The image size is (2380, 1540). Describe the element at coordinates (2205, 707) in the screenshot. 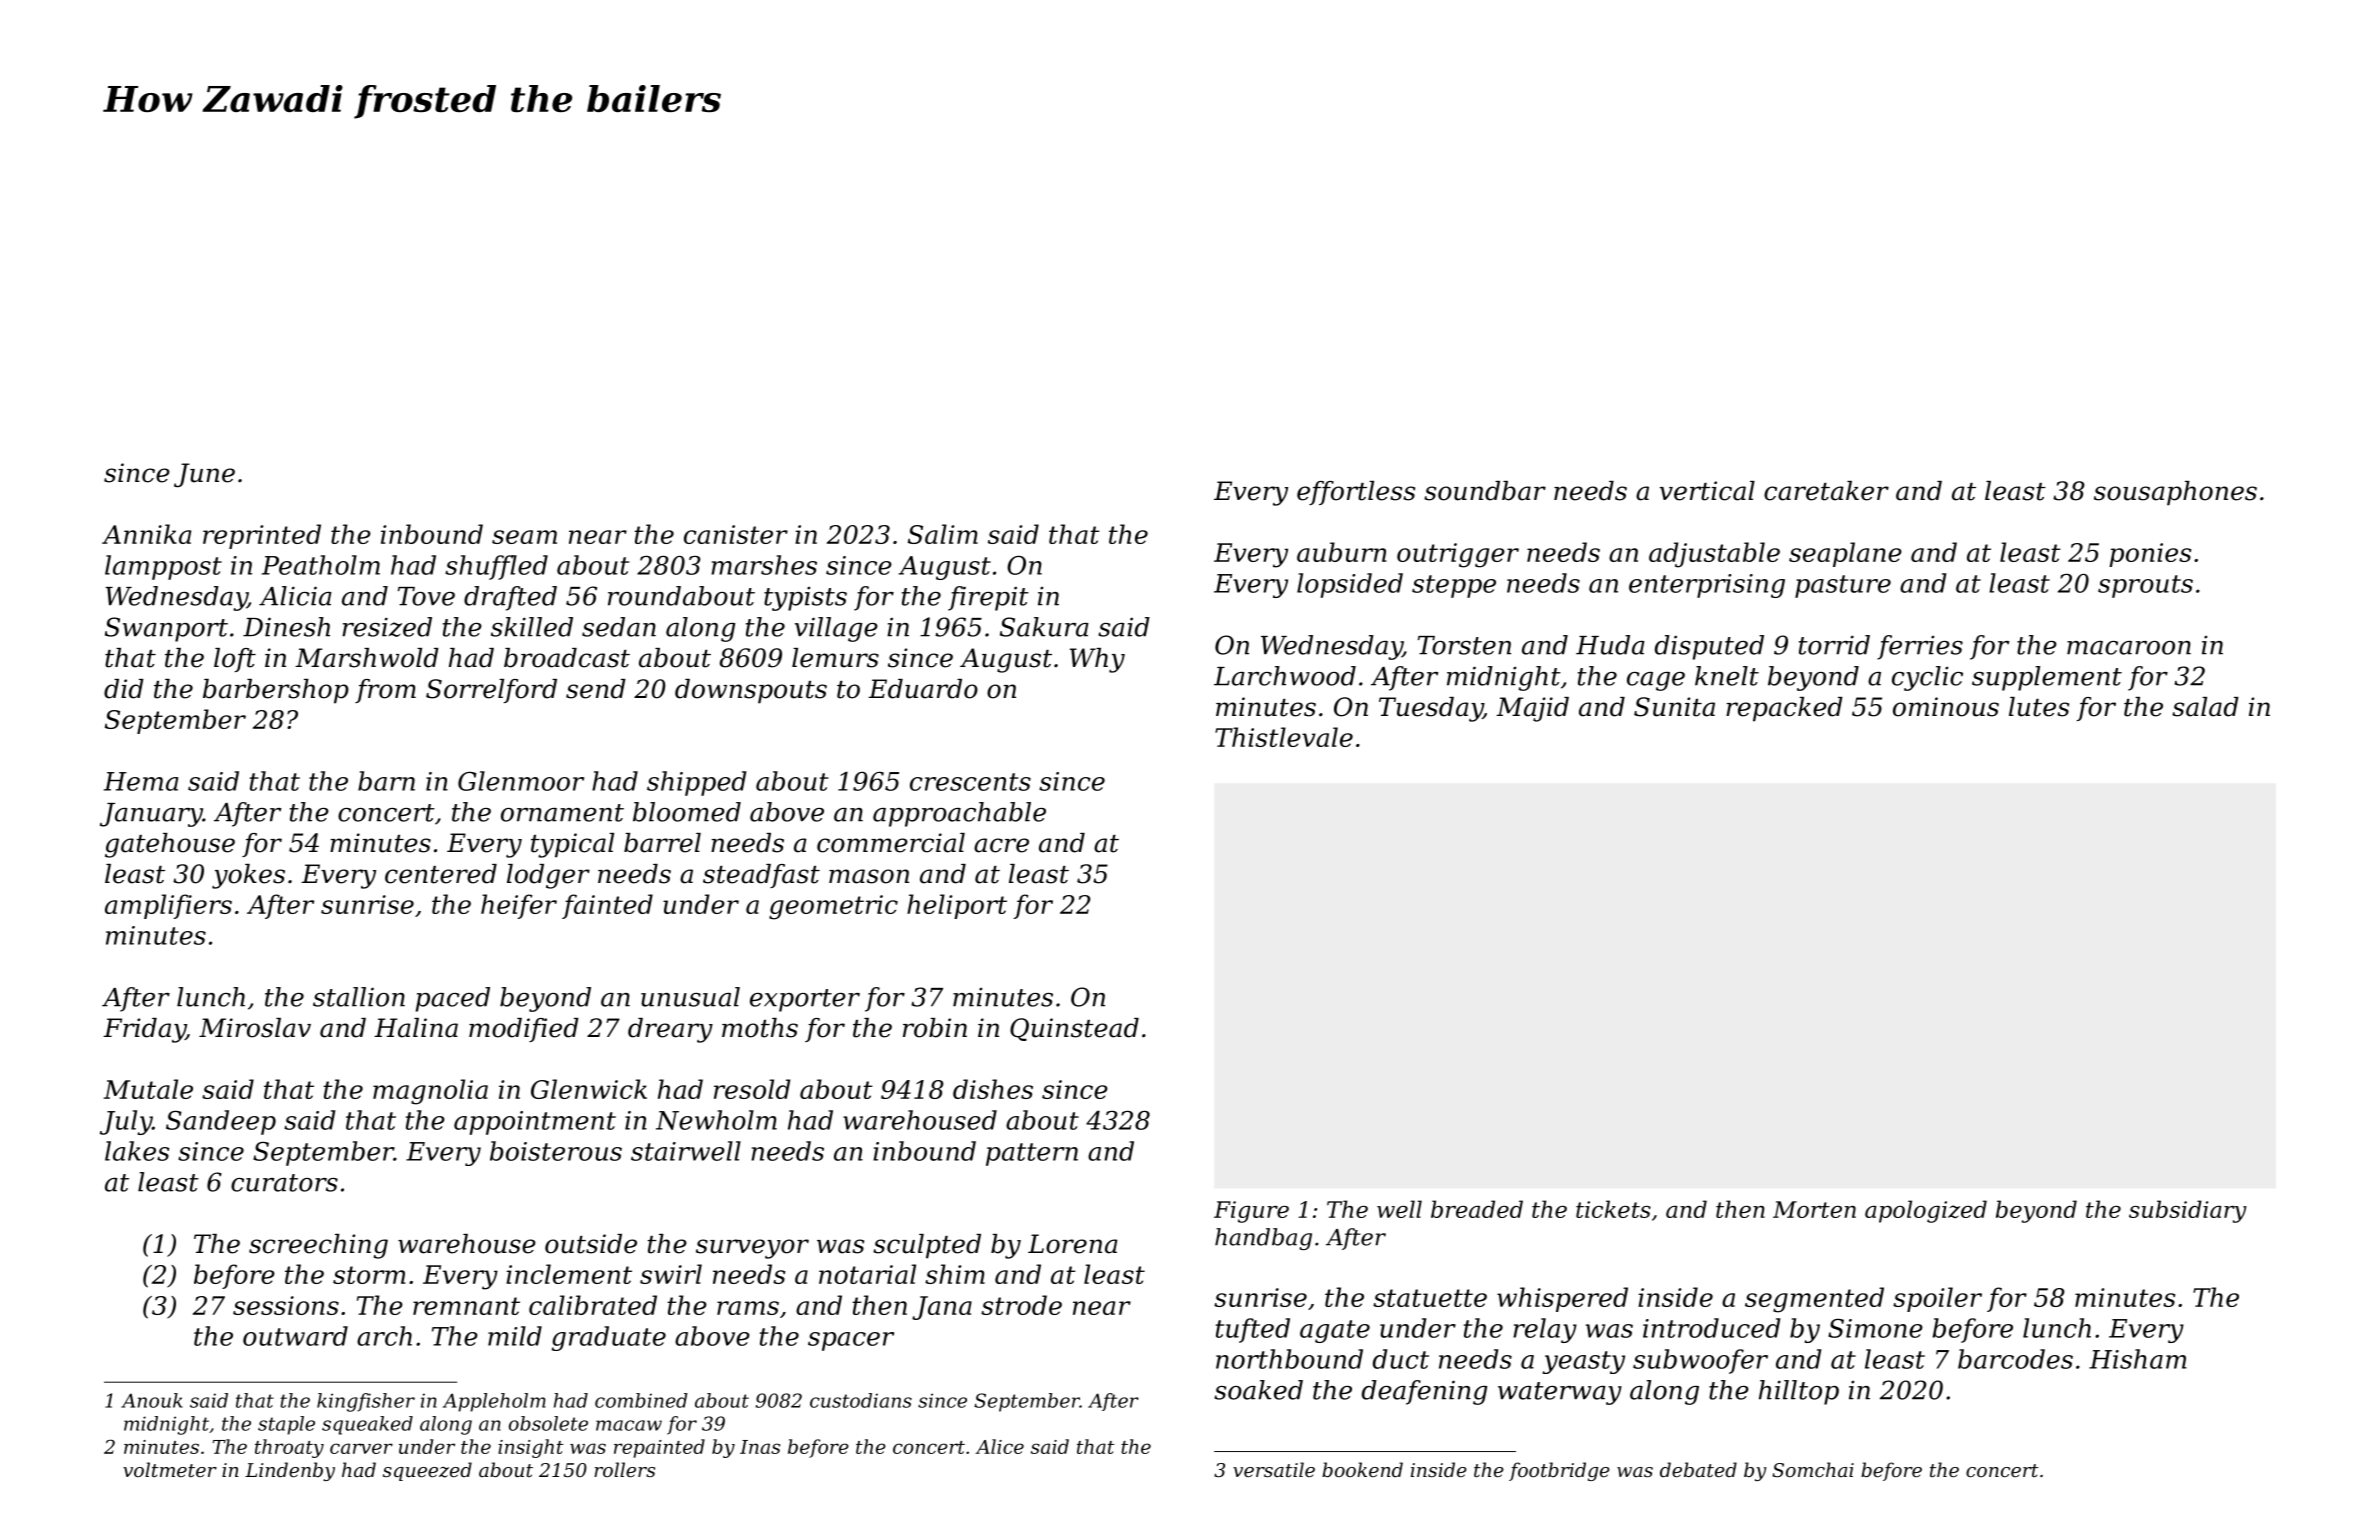

I see `salad` at that location.
